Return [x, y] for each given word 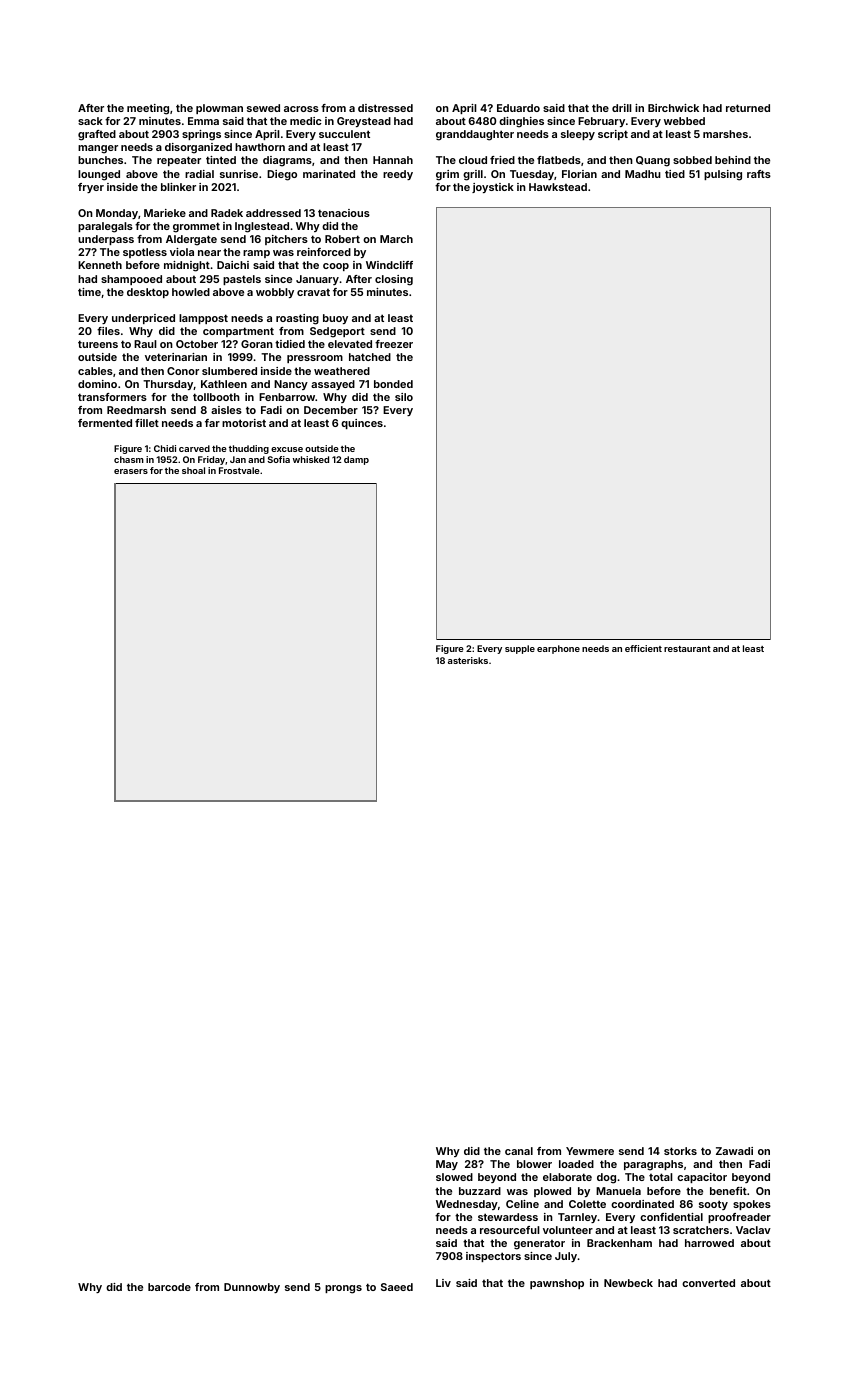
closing [394, 280]
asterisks [468, 660]
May [447, 1165]
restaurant [687, 649]
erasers [131, 471]
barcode [169, 1287]
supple [520, 649]
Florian [579, 174]
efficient [643, 648]
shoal [193, 470]
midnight [187, 266]
